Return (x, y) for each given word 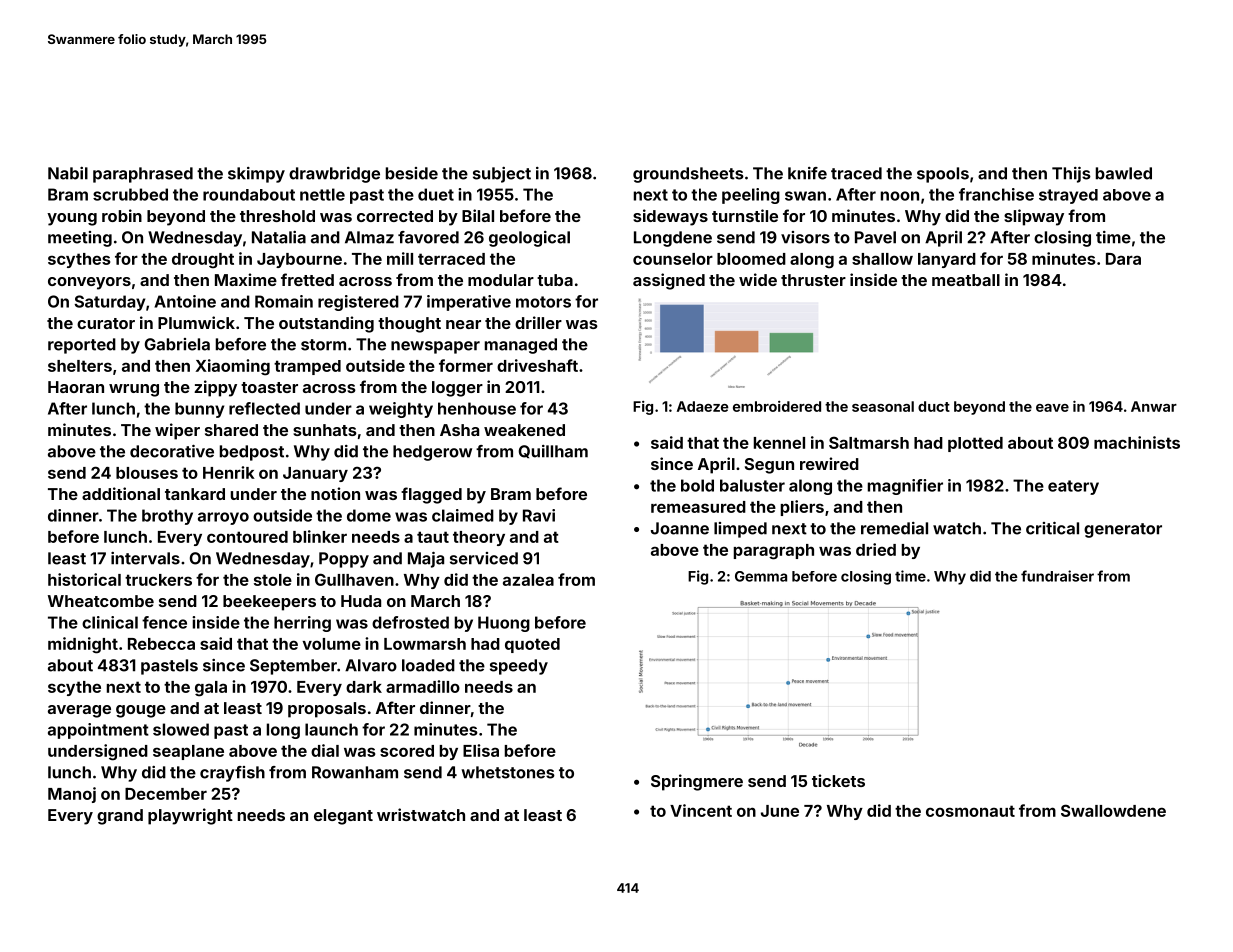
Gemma (761, 576)
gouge (141, 711)
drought (203, 261)
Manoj (72, 795)
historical (84, 579)
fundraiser (1057, 576)
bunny (199, 410)
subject (502, 175)
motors (543, 302)
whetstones (508, 772)
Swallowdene (1113, 810)
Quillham (553, 451)
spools (943, 175)
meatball (966, 280)
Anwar (1154, 406)
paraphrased (143, 175)
